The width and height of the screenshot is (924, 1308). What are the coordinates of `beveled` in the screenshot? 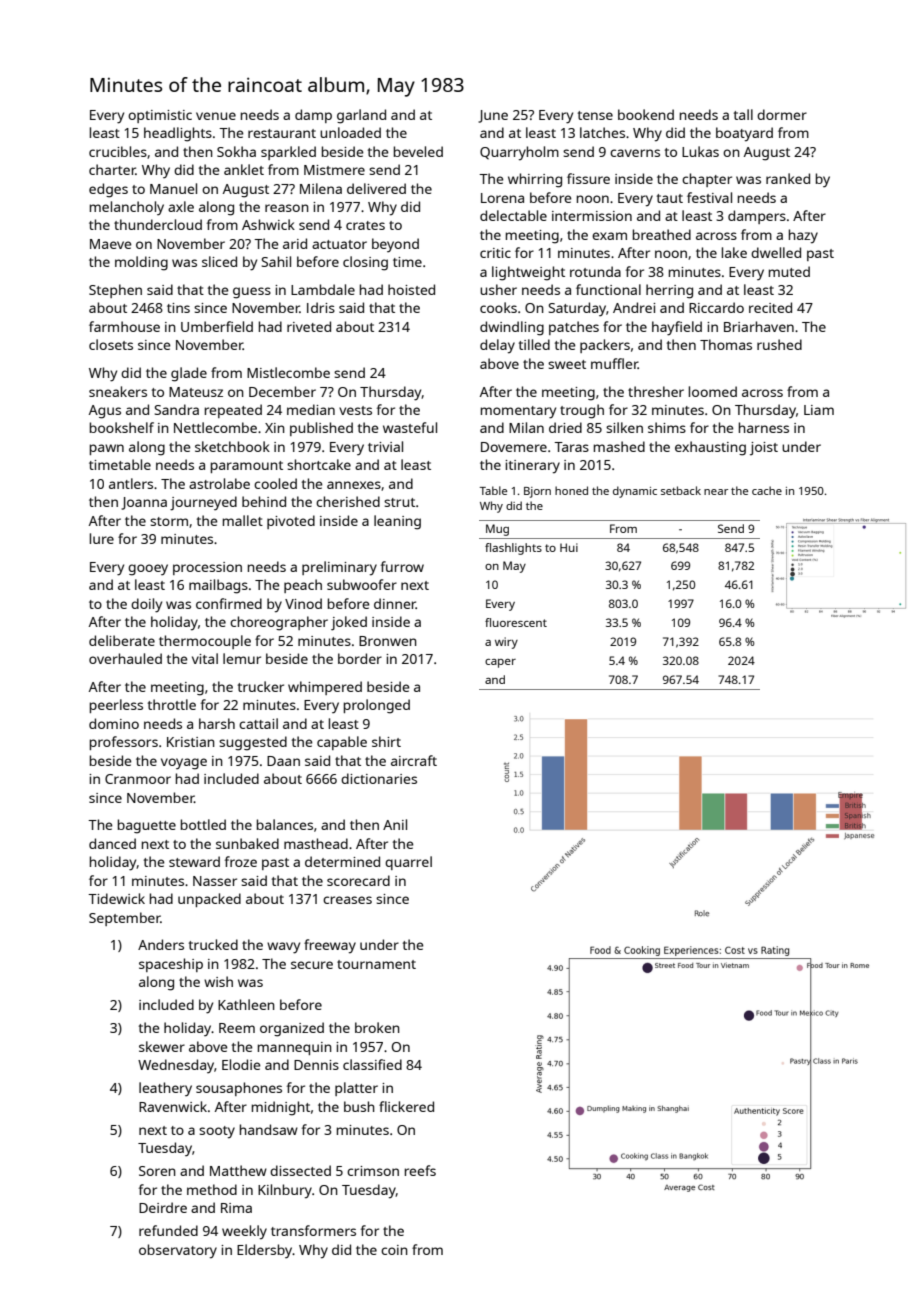 It's located at (418, 151).
